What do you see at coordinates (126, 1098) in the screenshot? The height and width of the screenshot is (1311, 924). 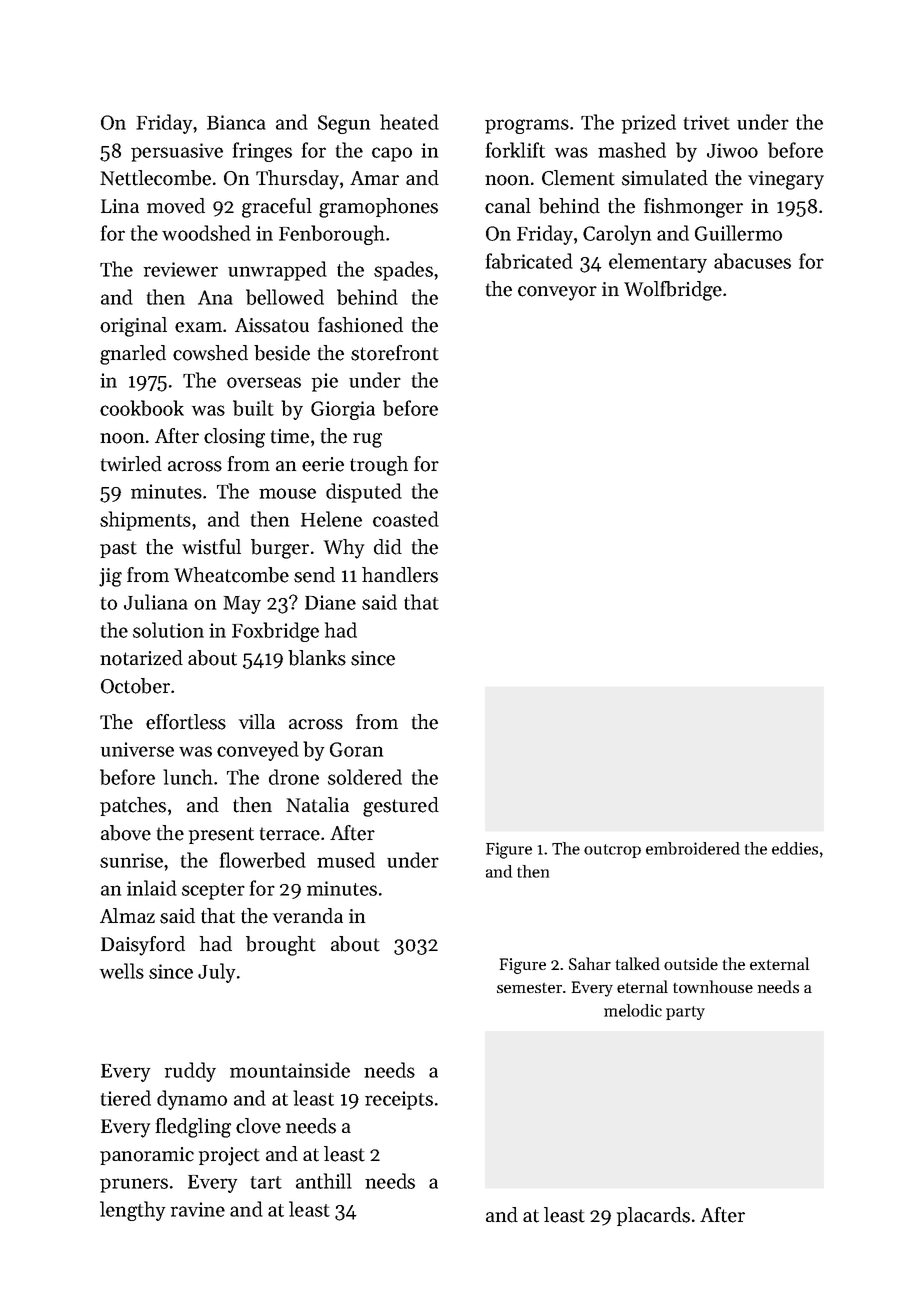 I see `tiered` at bounding box center [126, 1098].
